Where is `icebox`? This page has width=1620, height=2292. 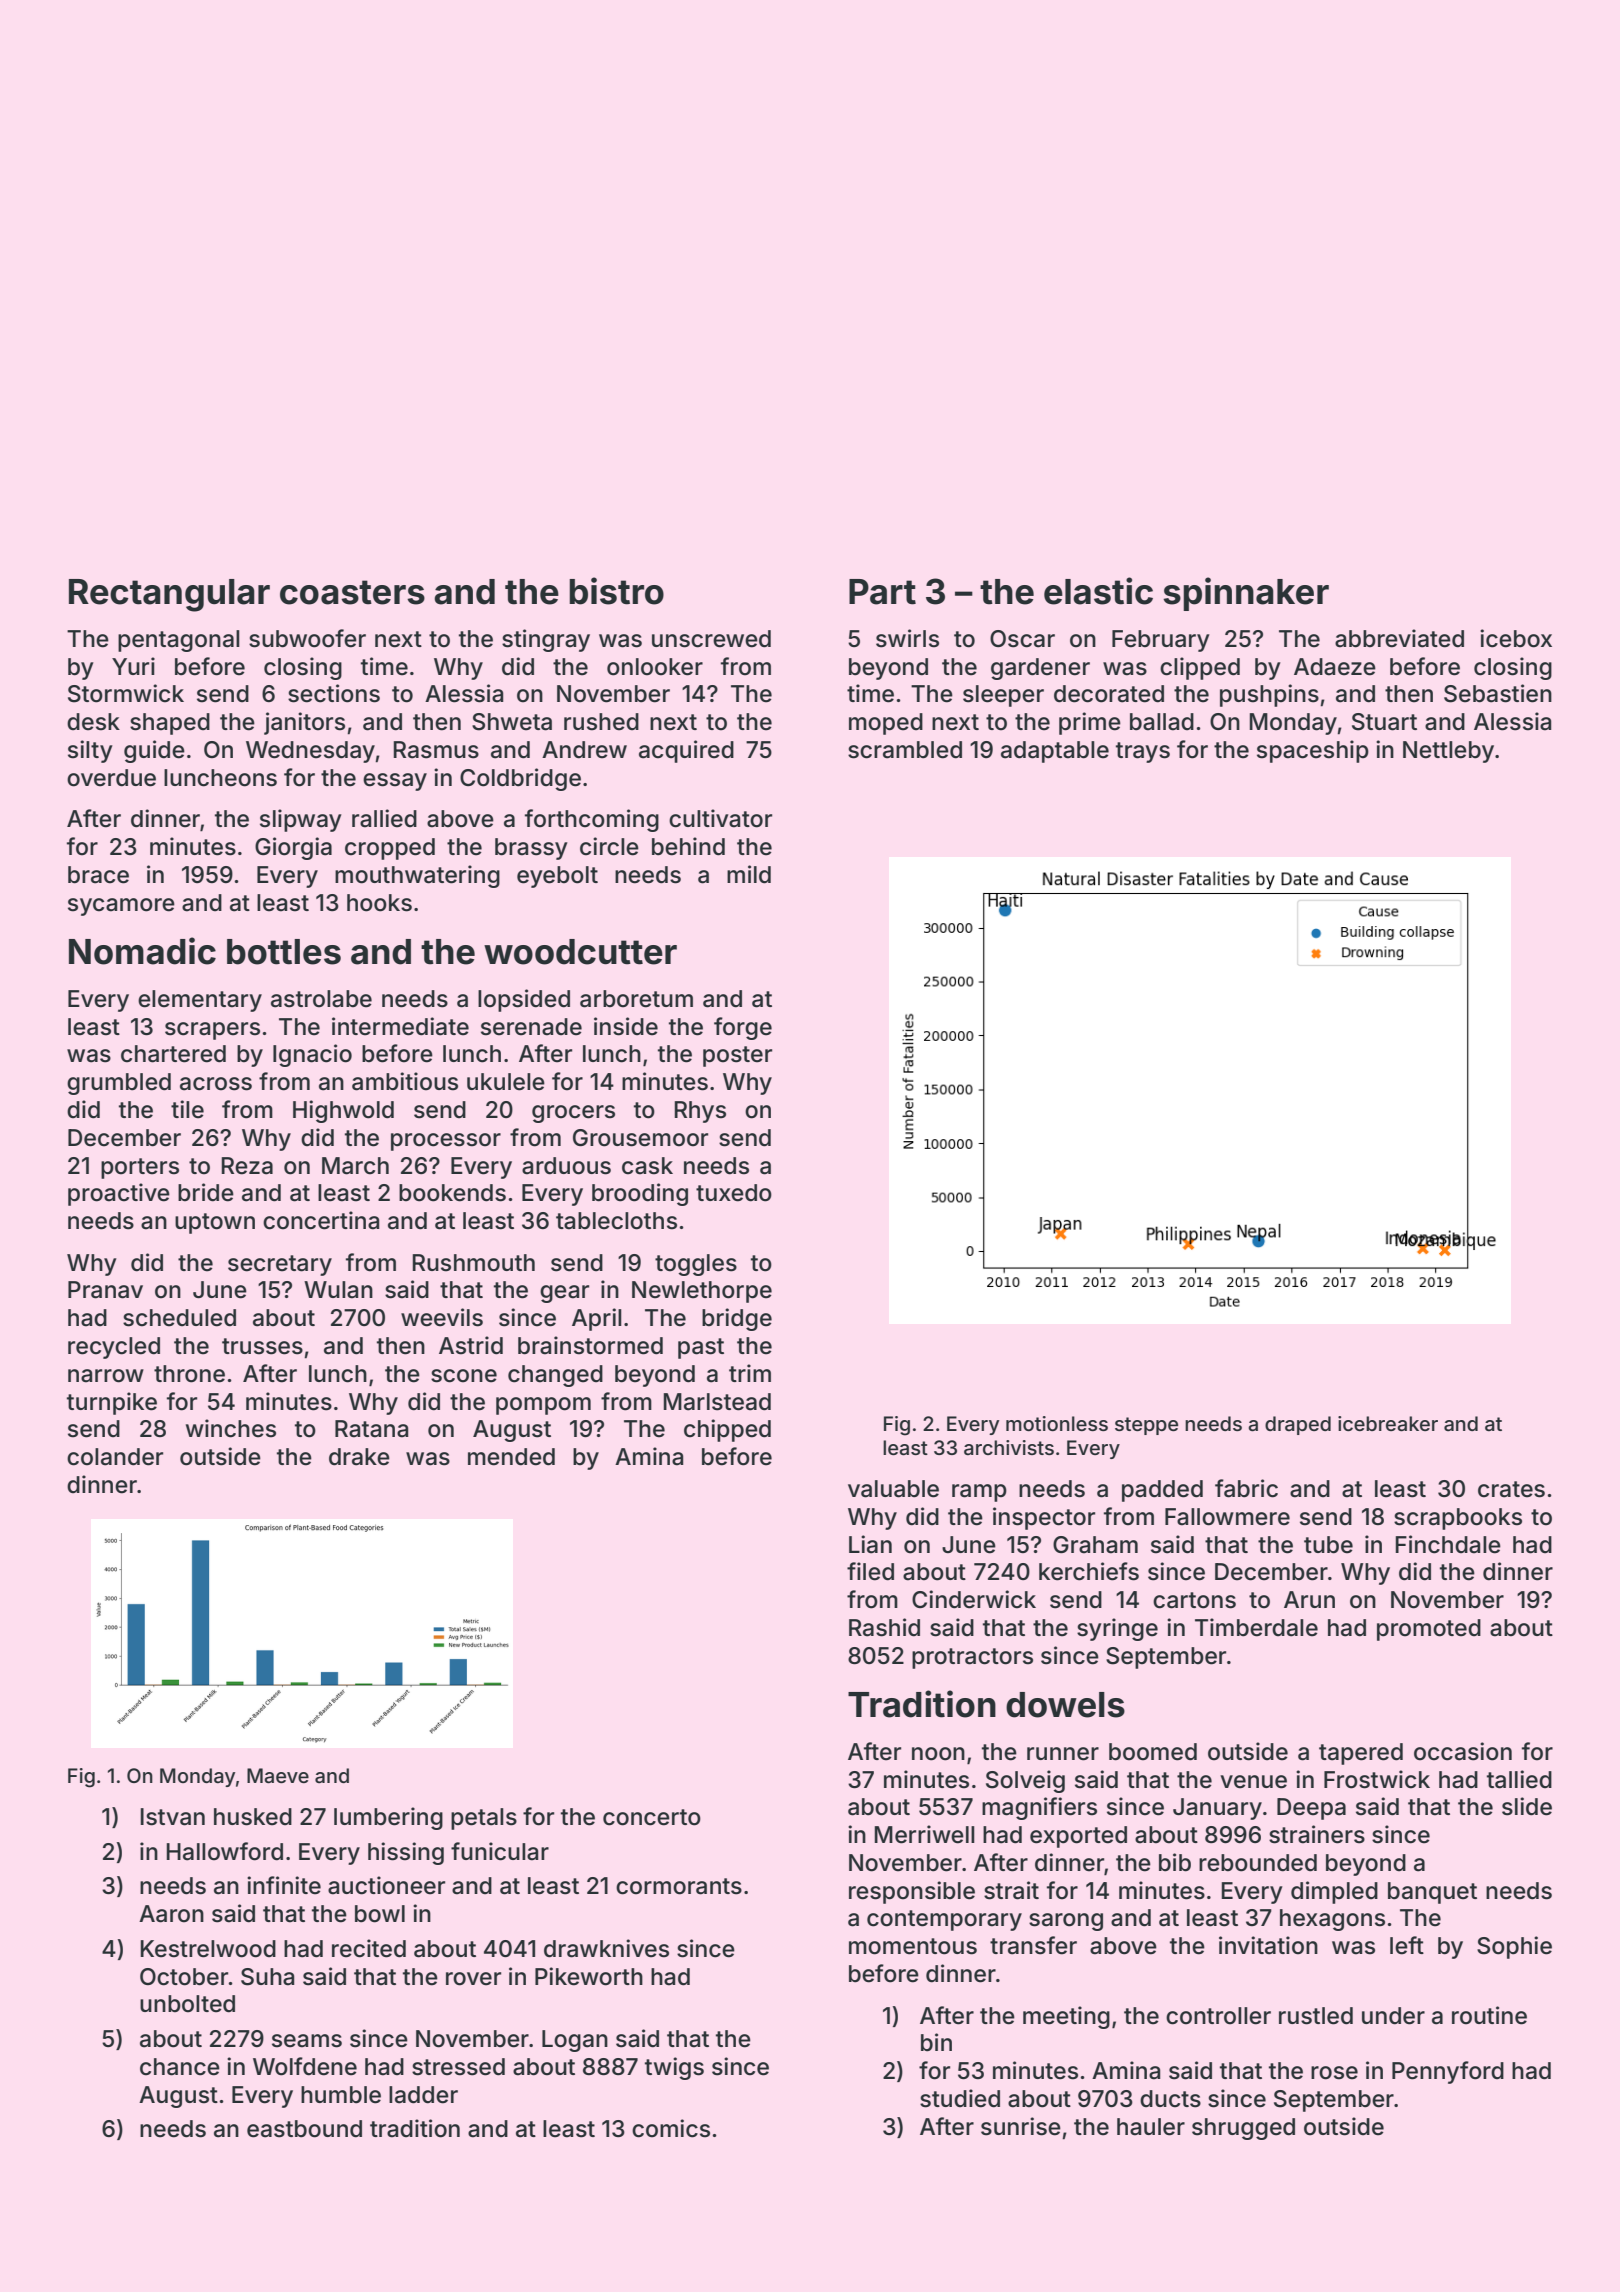
icebox is located at coordinates (1516, 638).
